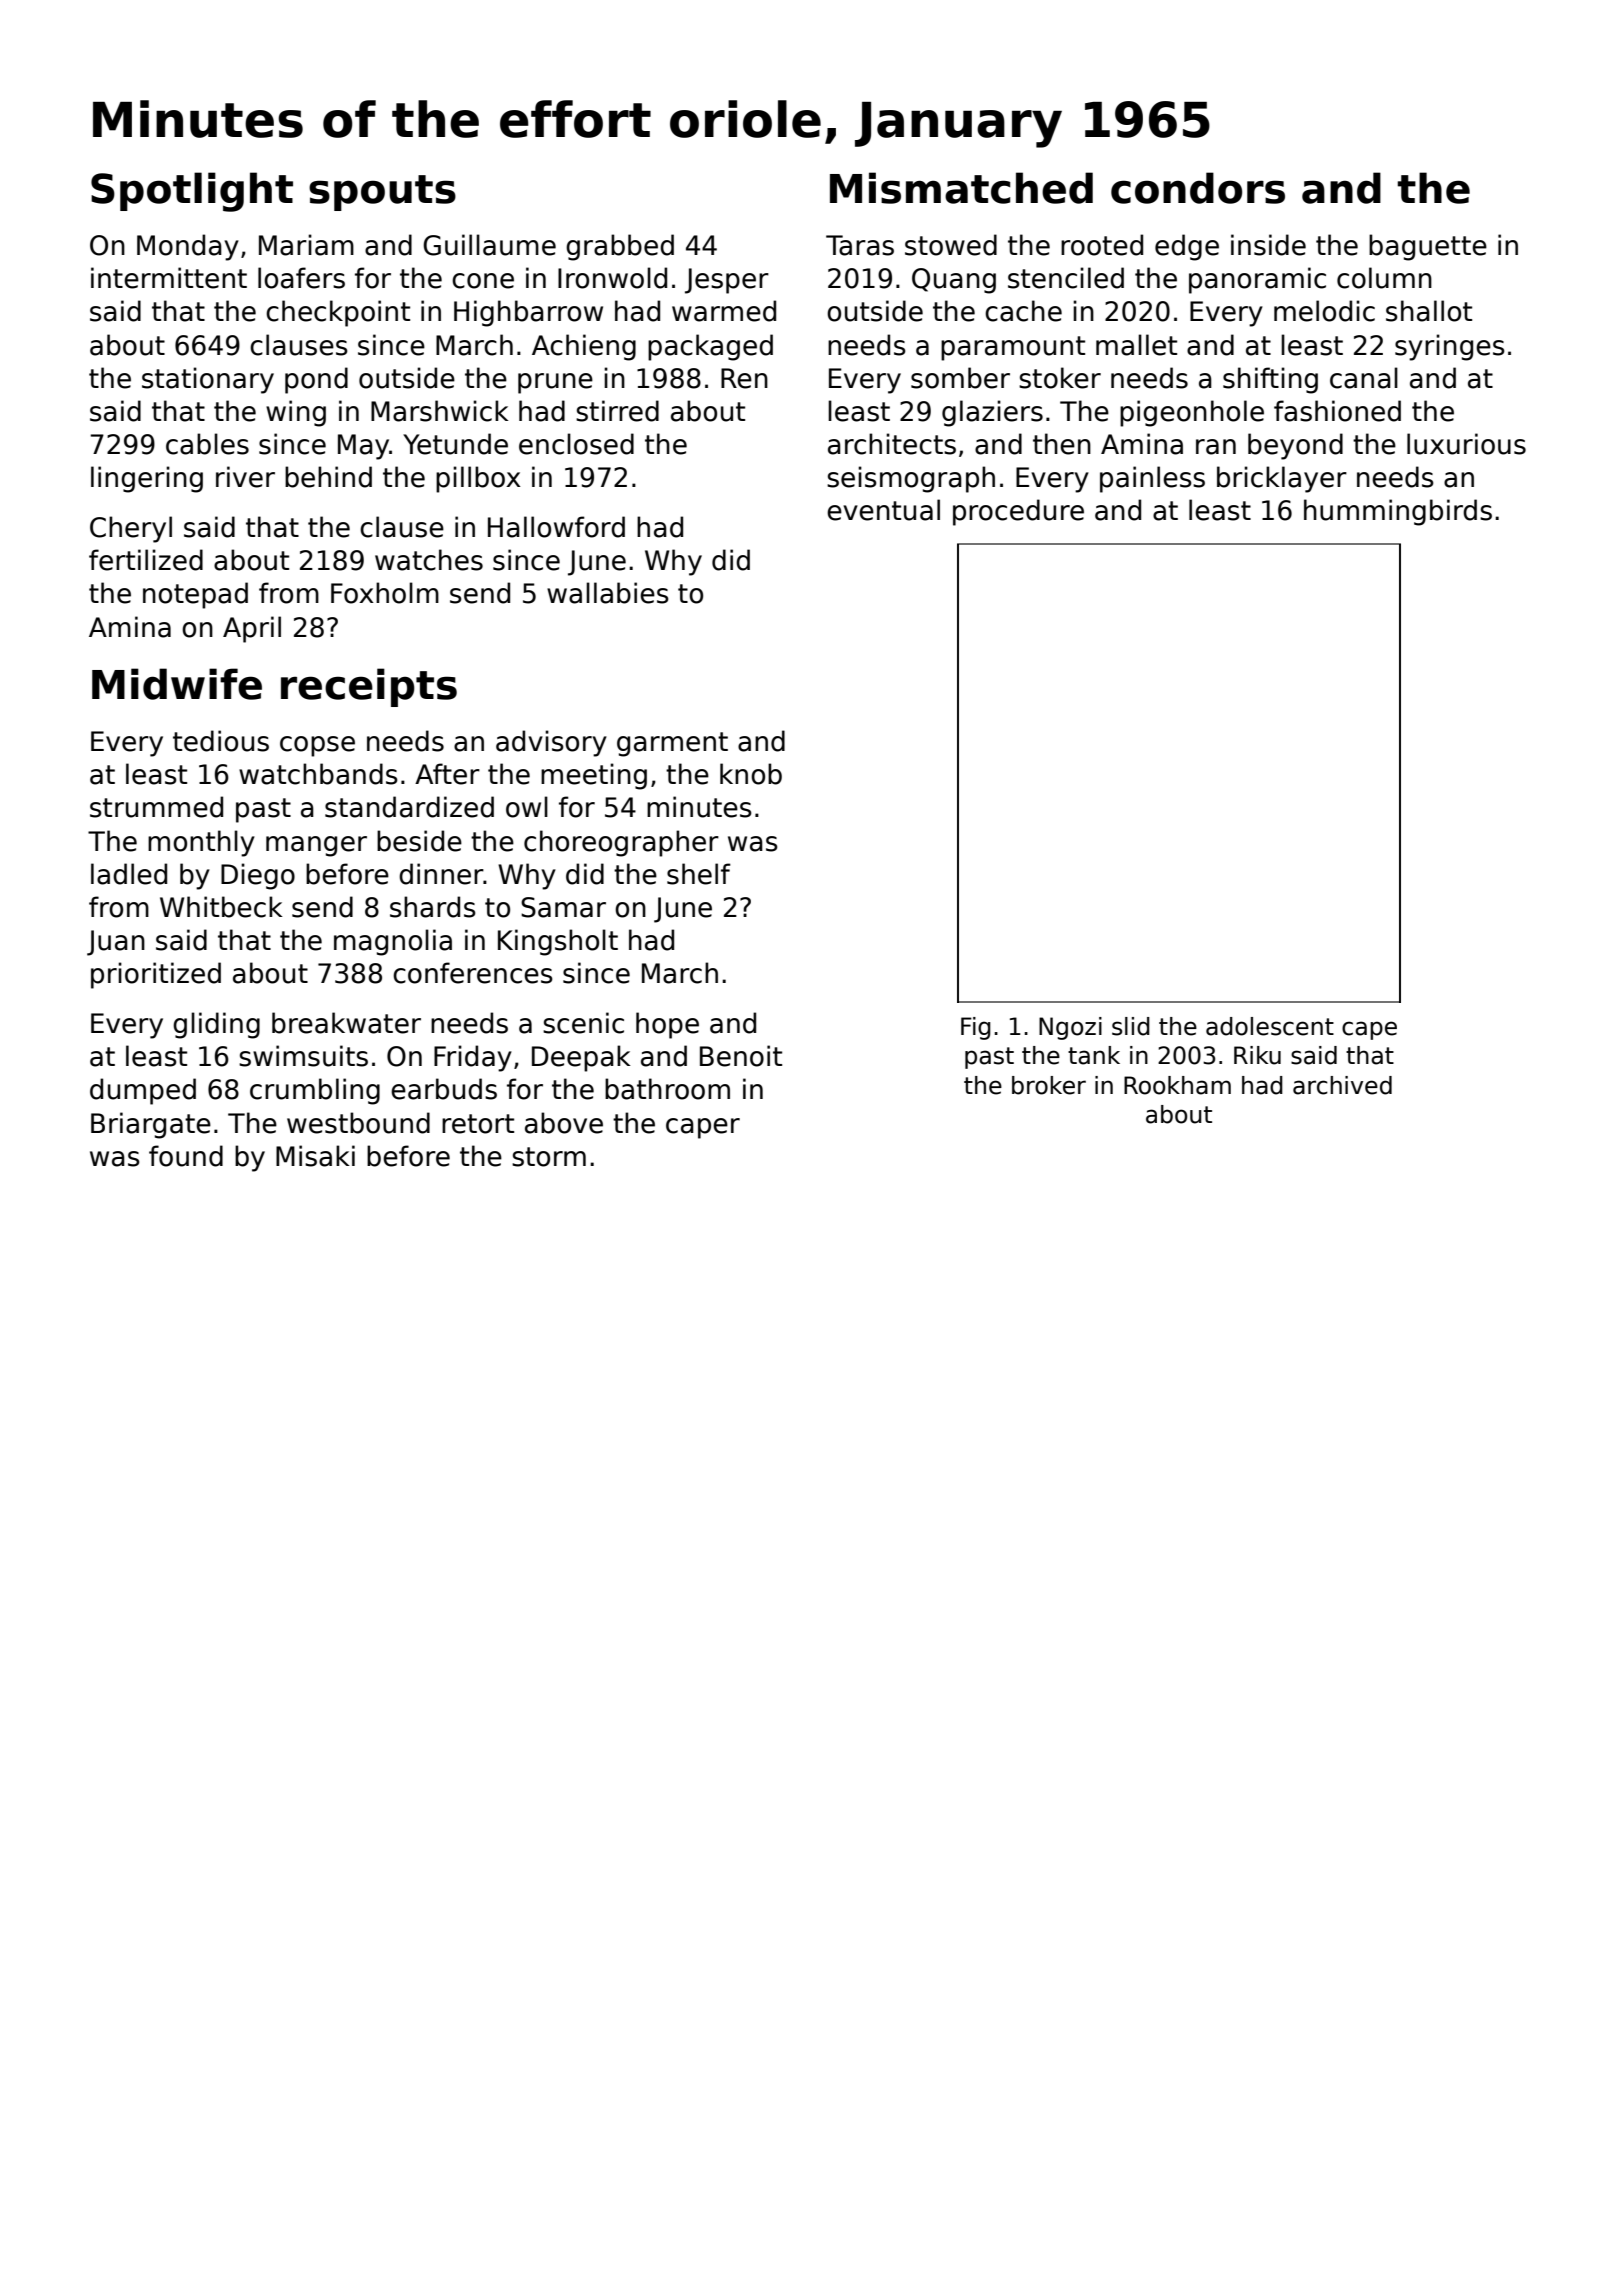  I want to click on Monday, so click(188, 247).
